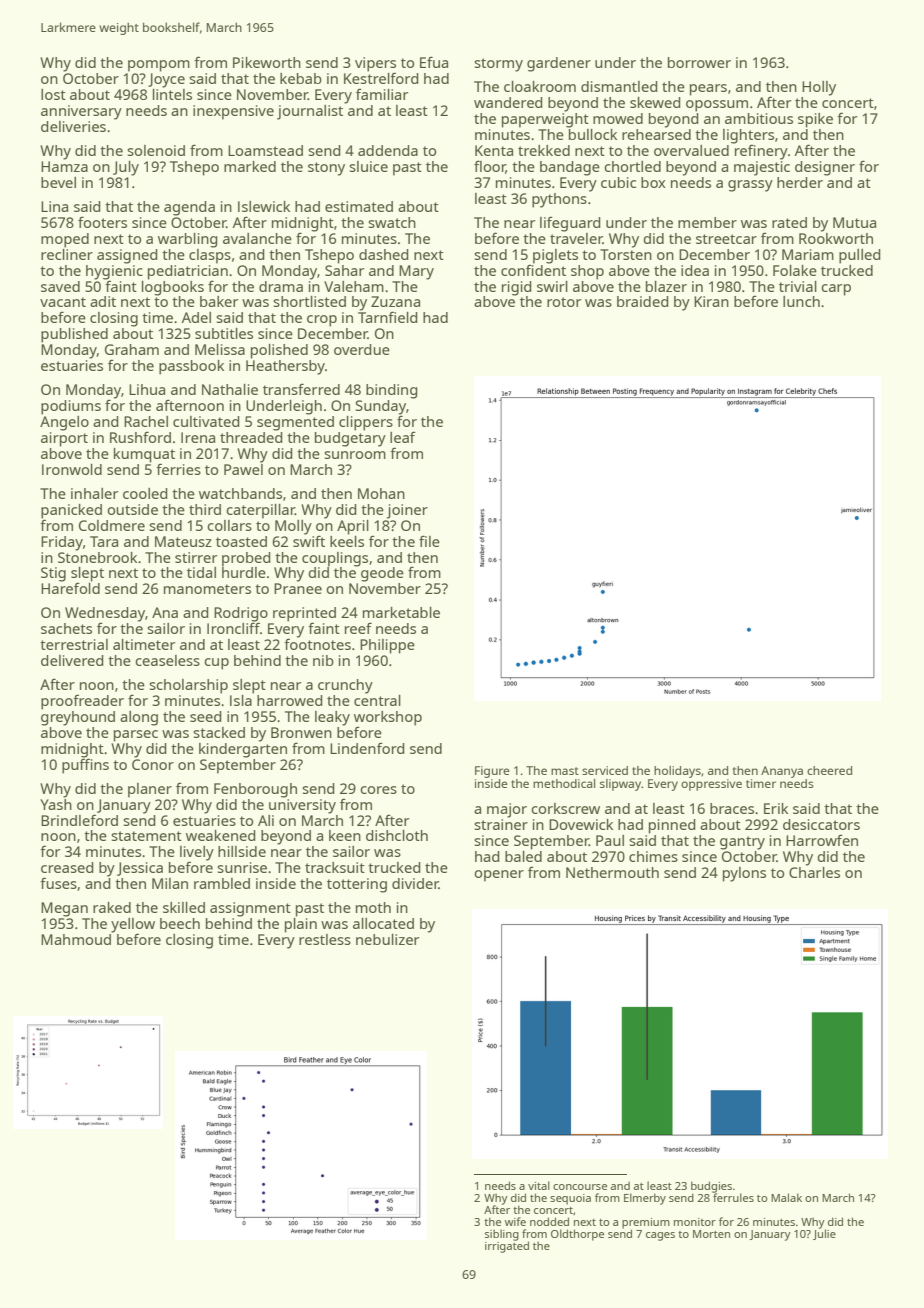 Image resolution: width=924 pixels, height=1308 pixels. I want to click on Hamza, so click(64, 166).
